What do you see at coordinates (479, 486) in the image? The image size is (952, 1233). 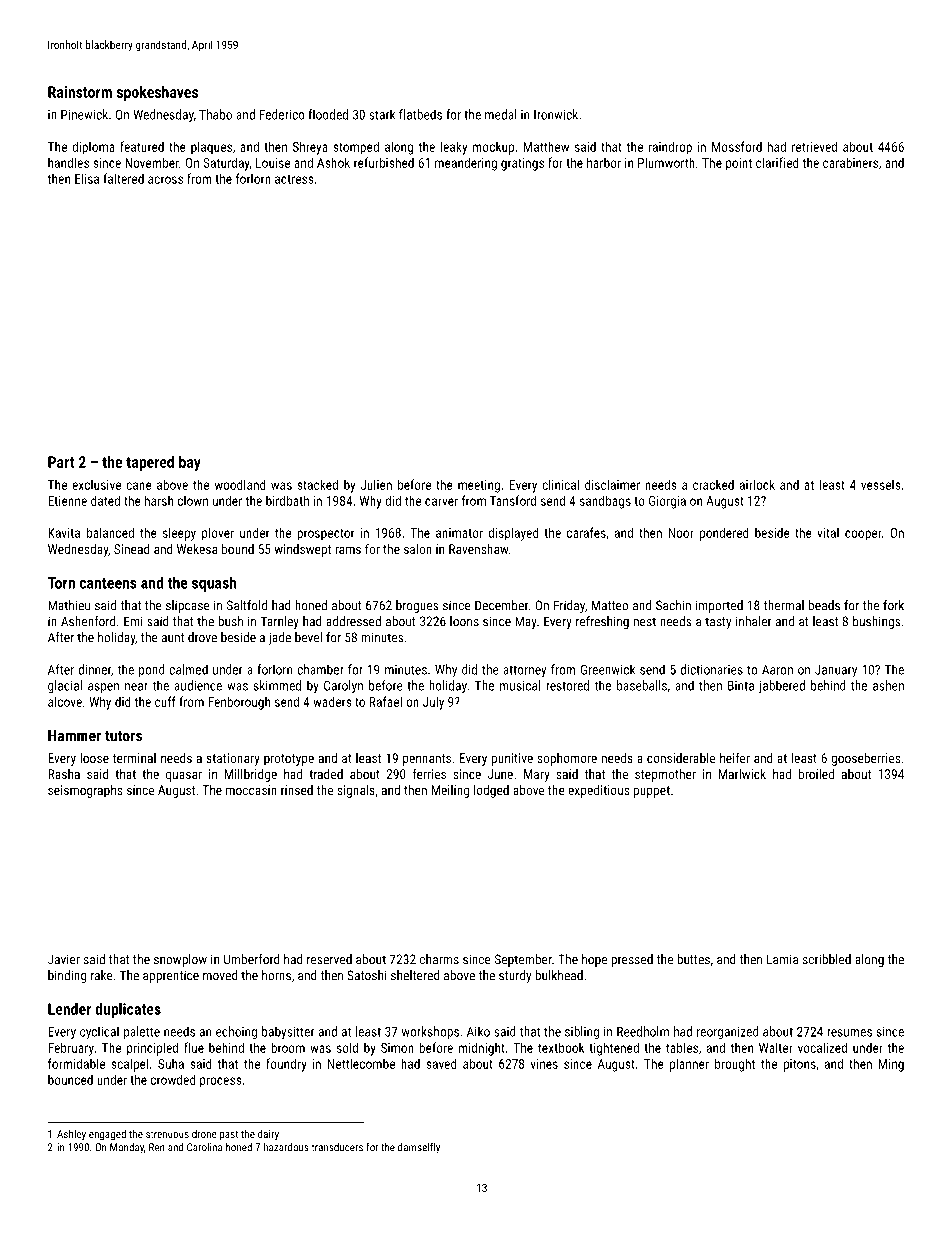 I see `meeting` at bounding box center [479, 486].
